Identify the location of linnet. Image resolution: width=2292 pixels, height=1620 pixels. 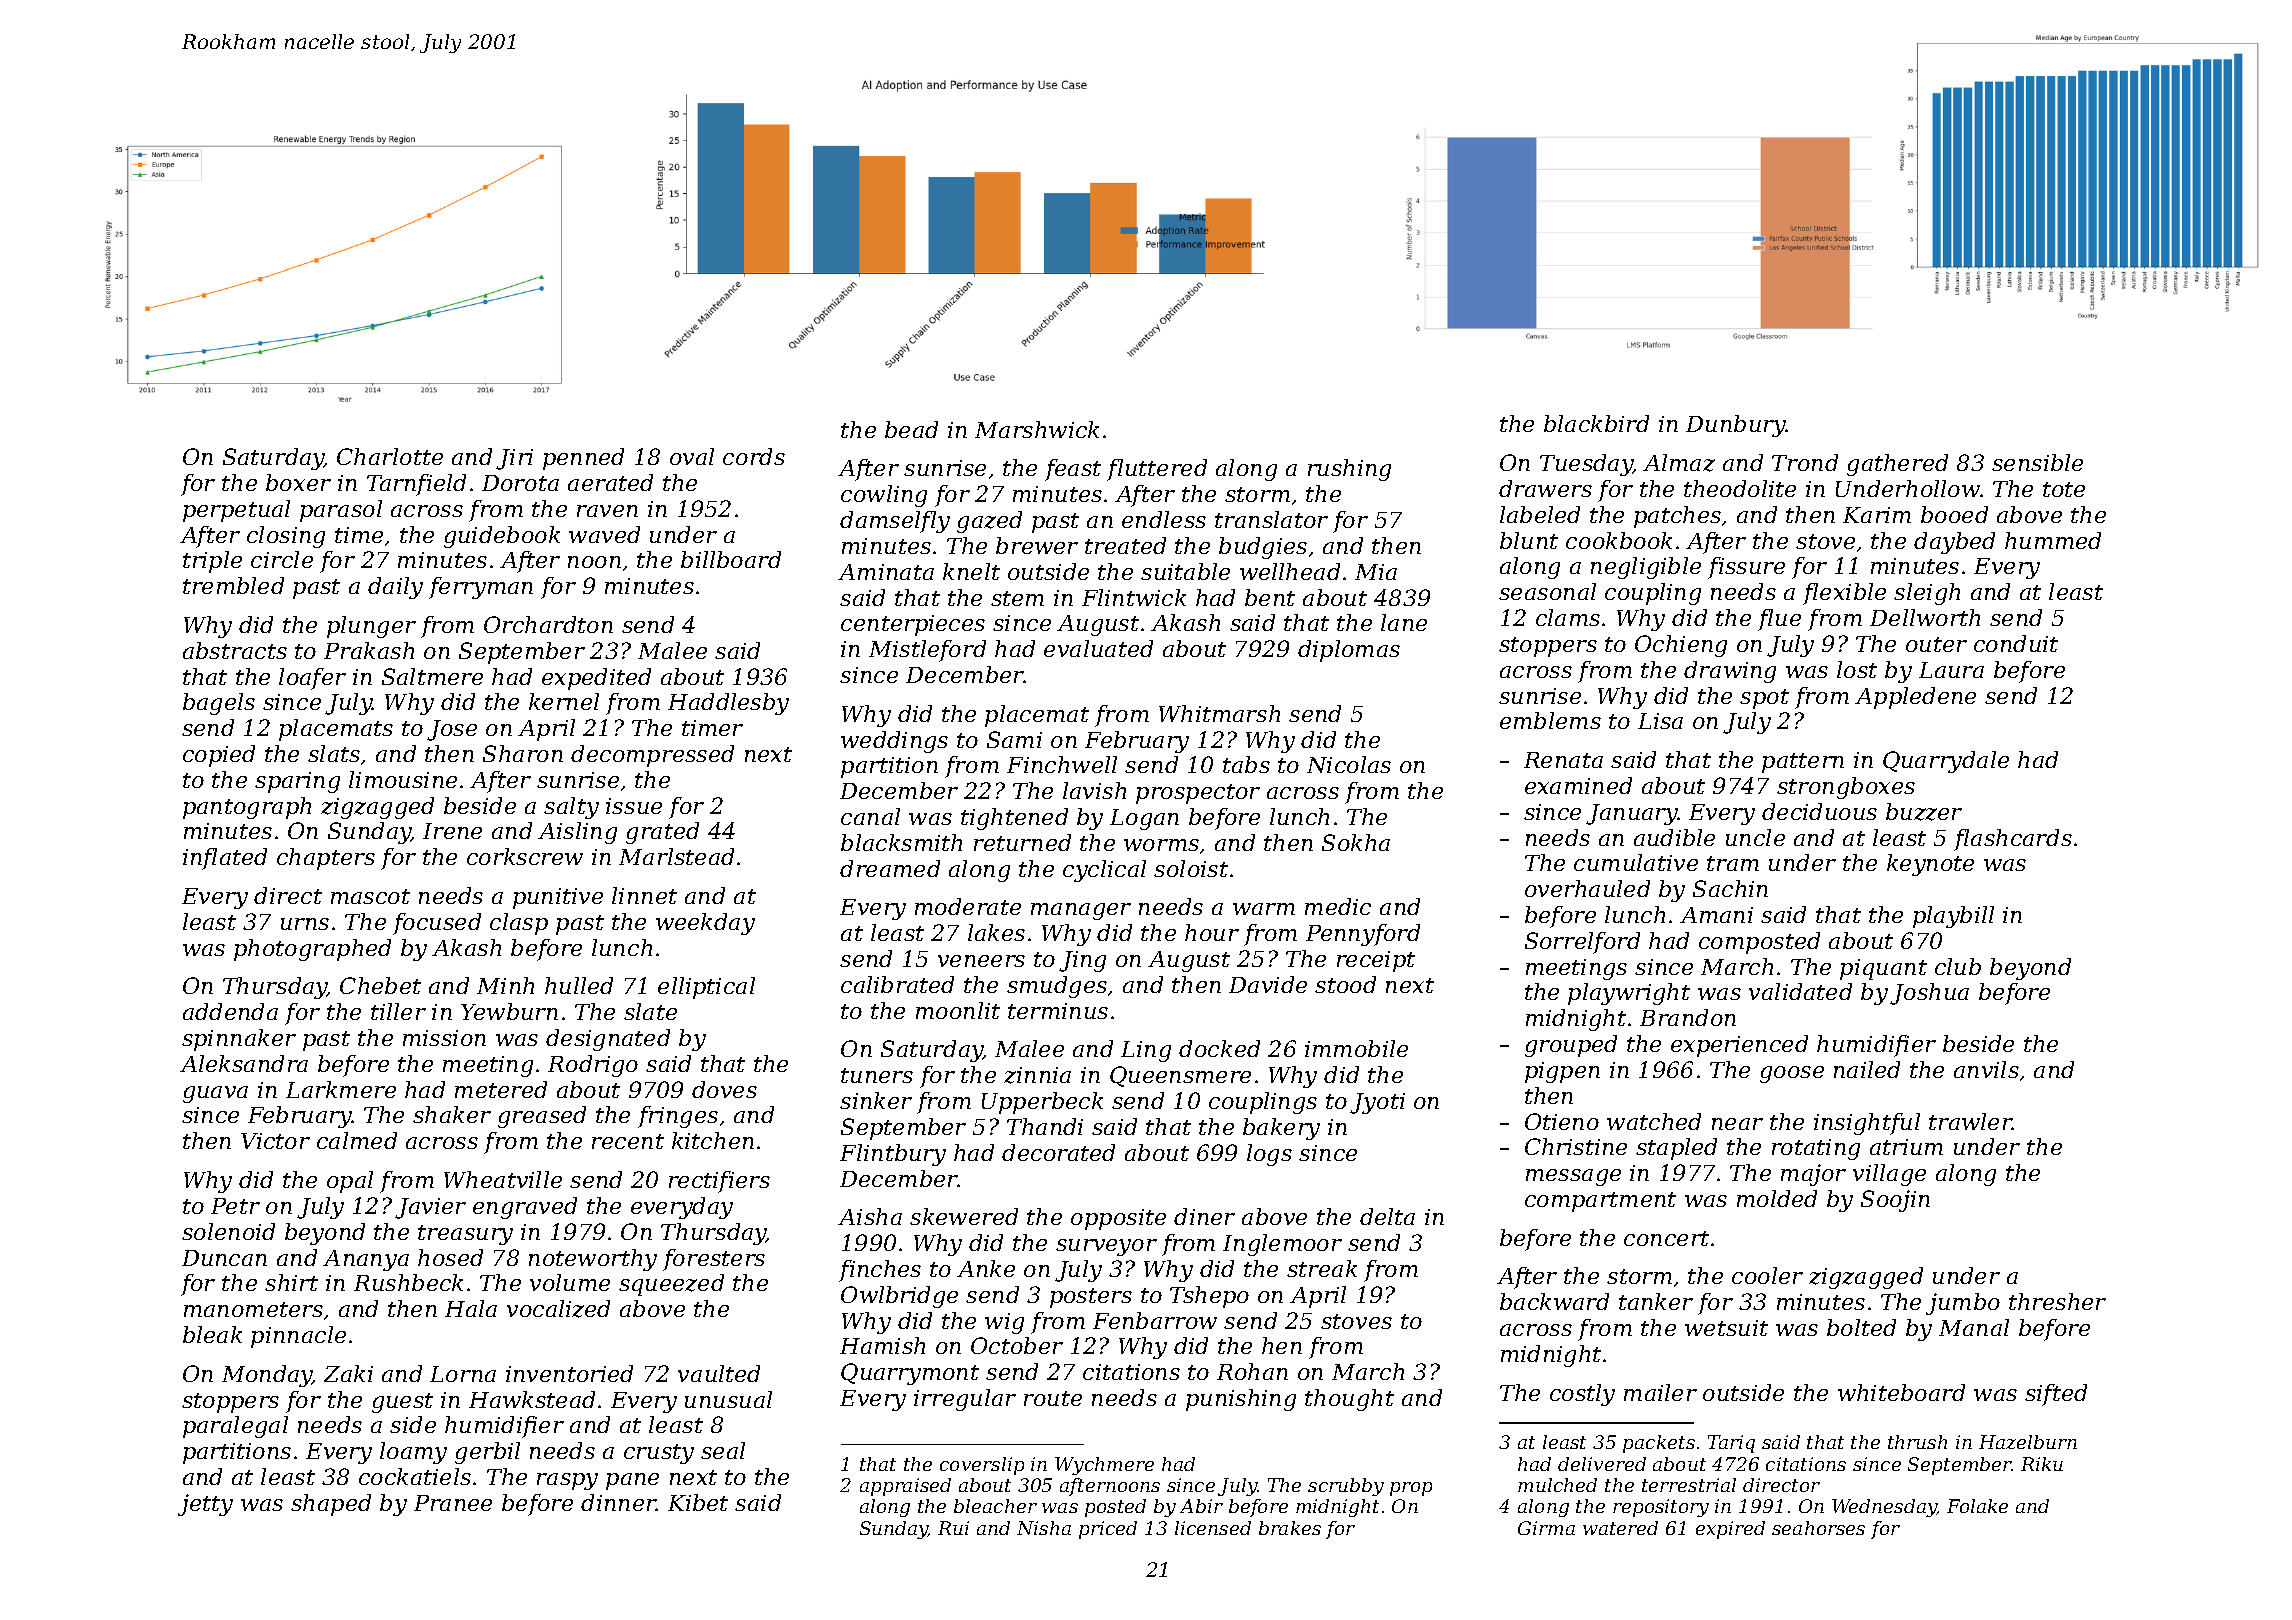
(644, 895).
